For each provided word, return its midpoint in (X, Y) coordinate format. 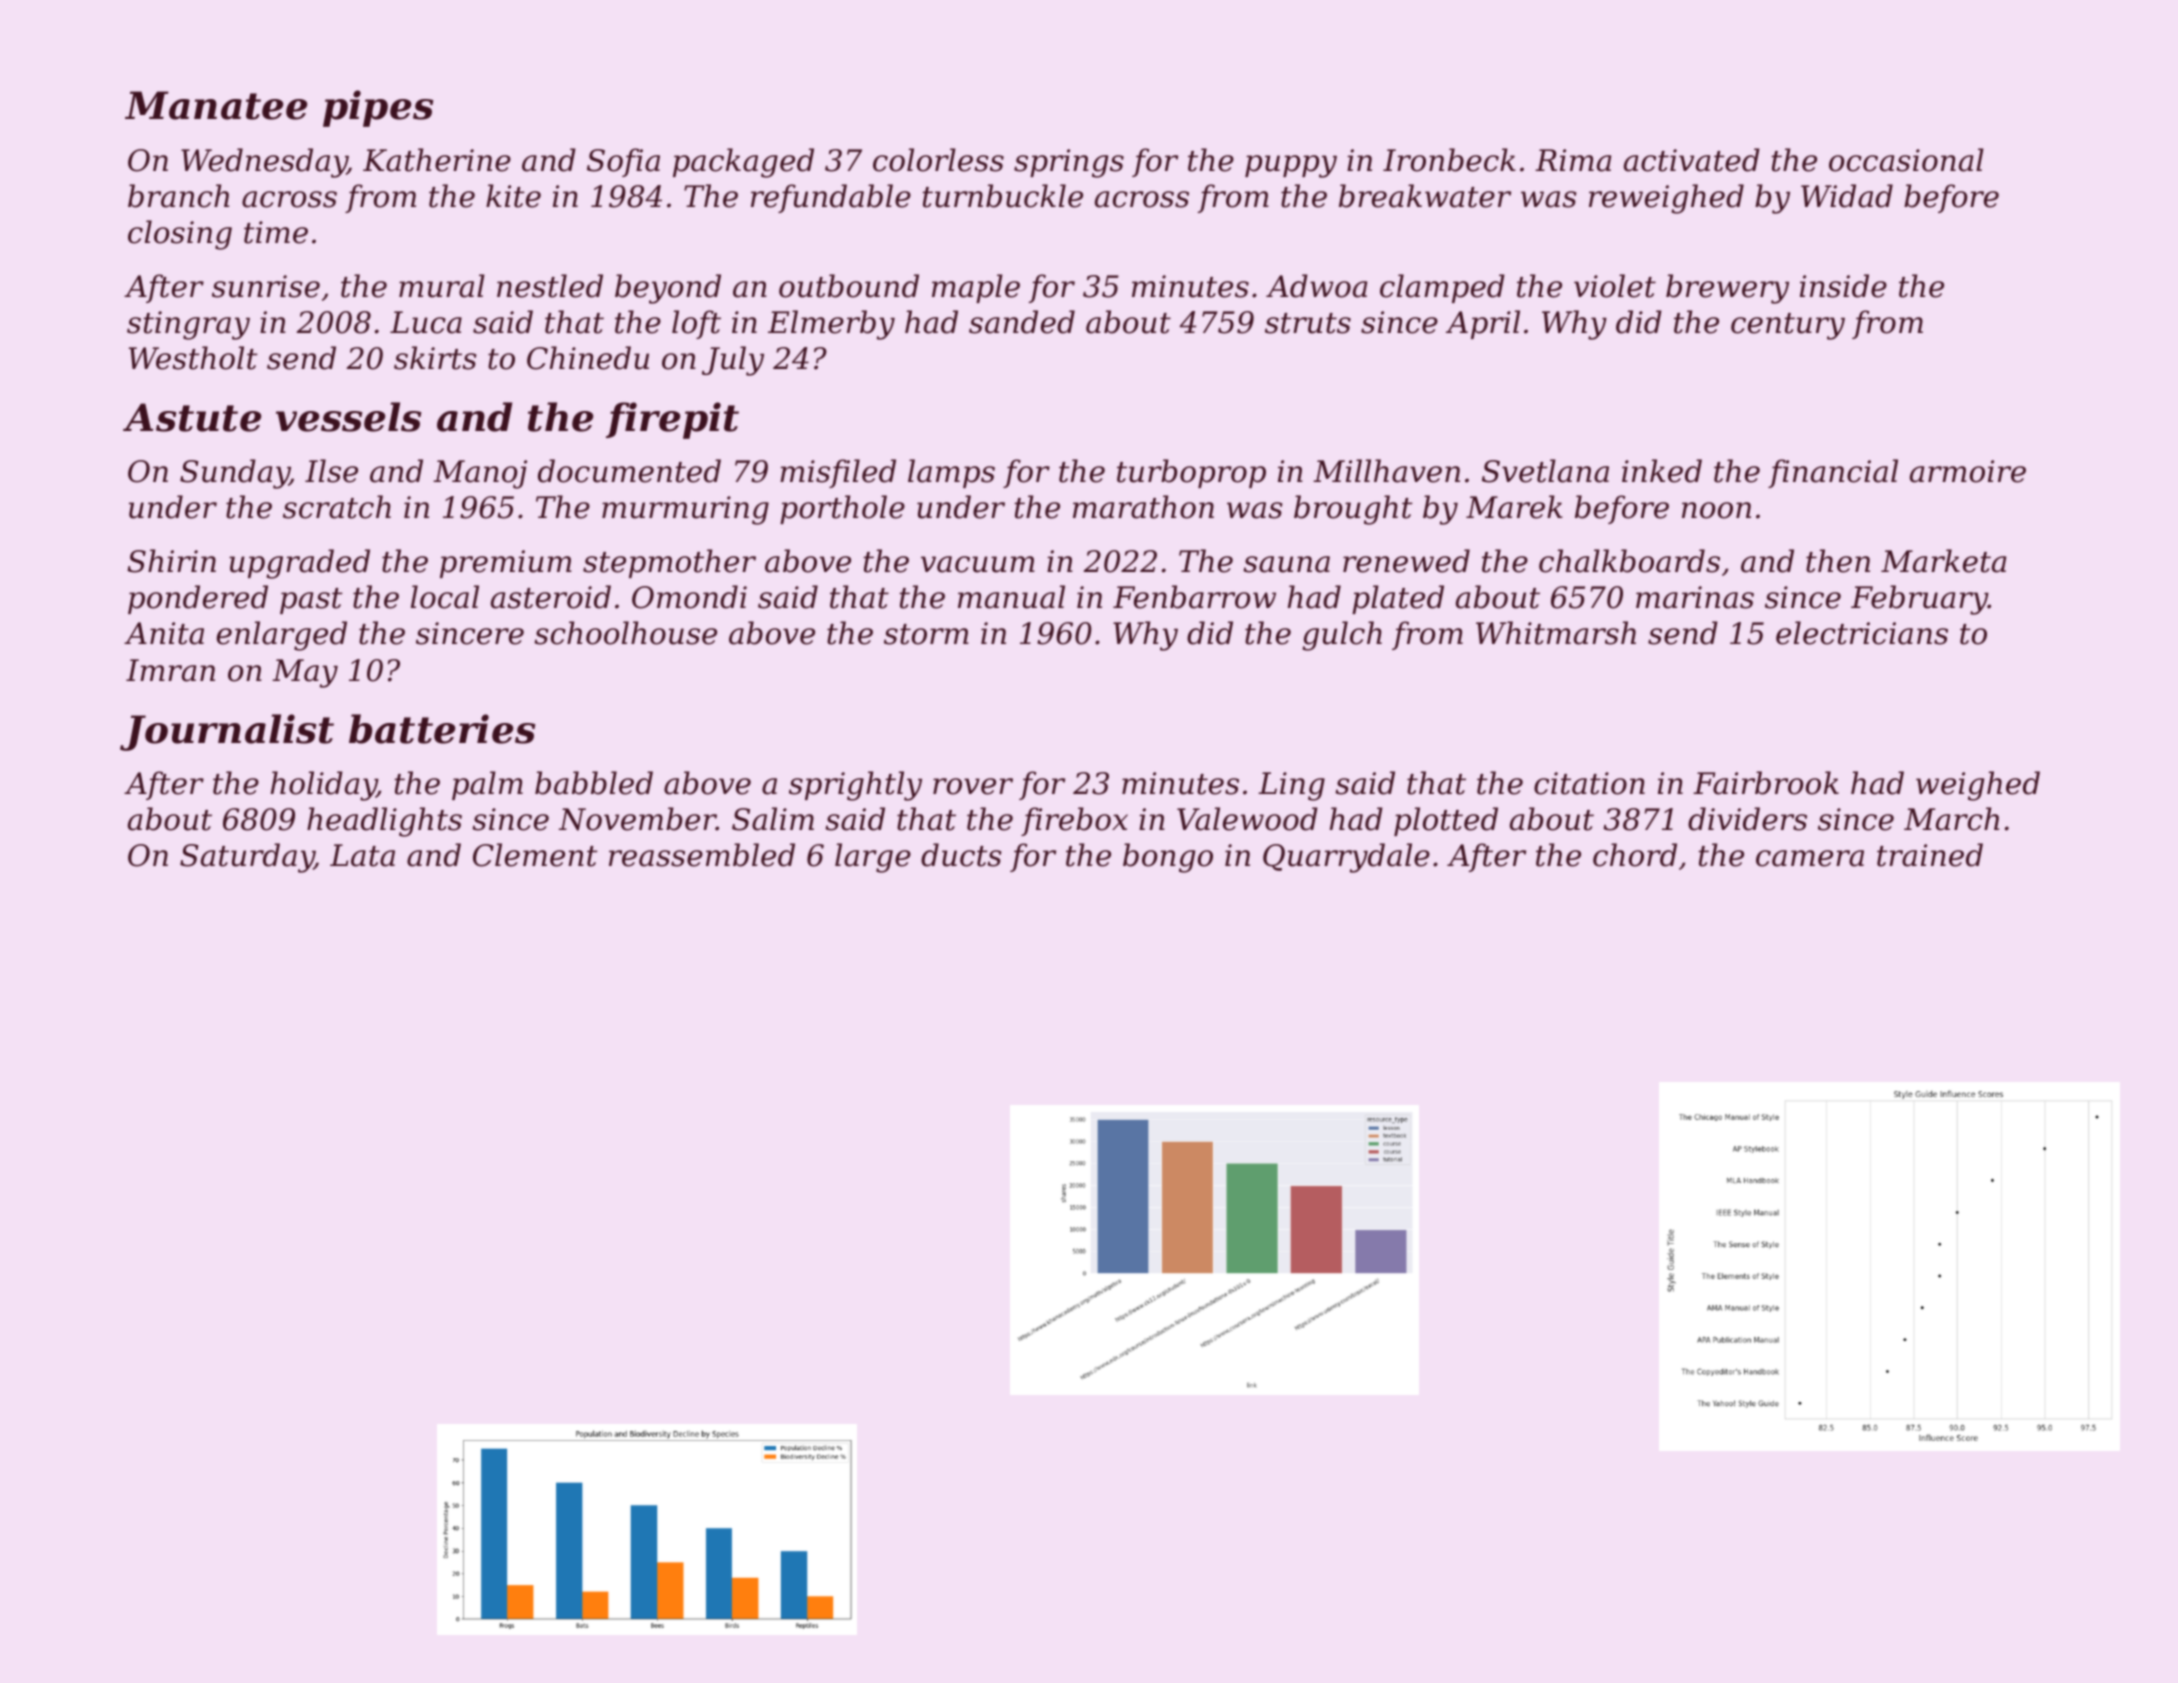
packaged (743, 163)
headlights (384, 822)
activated (1692, 160)
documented (629, 471)
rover (973, 786)
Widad (1847, 196)
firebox (1074, 821)
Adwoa (1316, 286)
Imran (170, 670)
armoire (1968, 471)
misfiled (838, 473)
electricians (1862, 633)
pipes (378, 108)
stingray (188, 325)
